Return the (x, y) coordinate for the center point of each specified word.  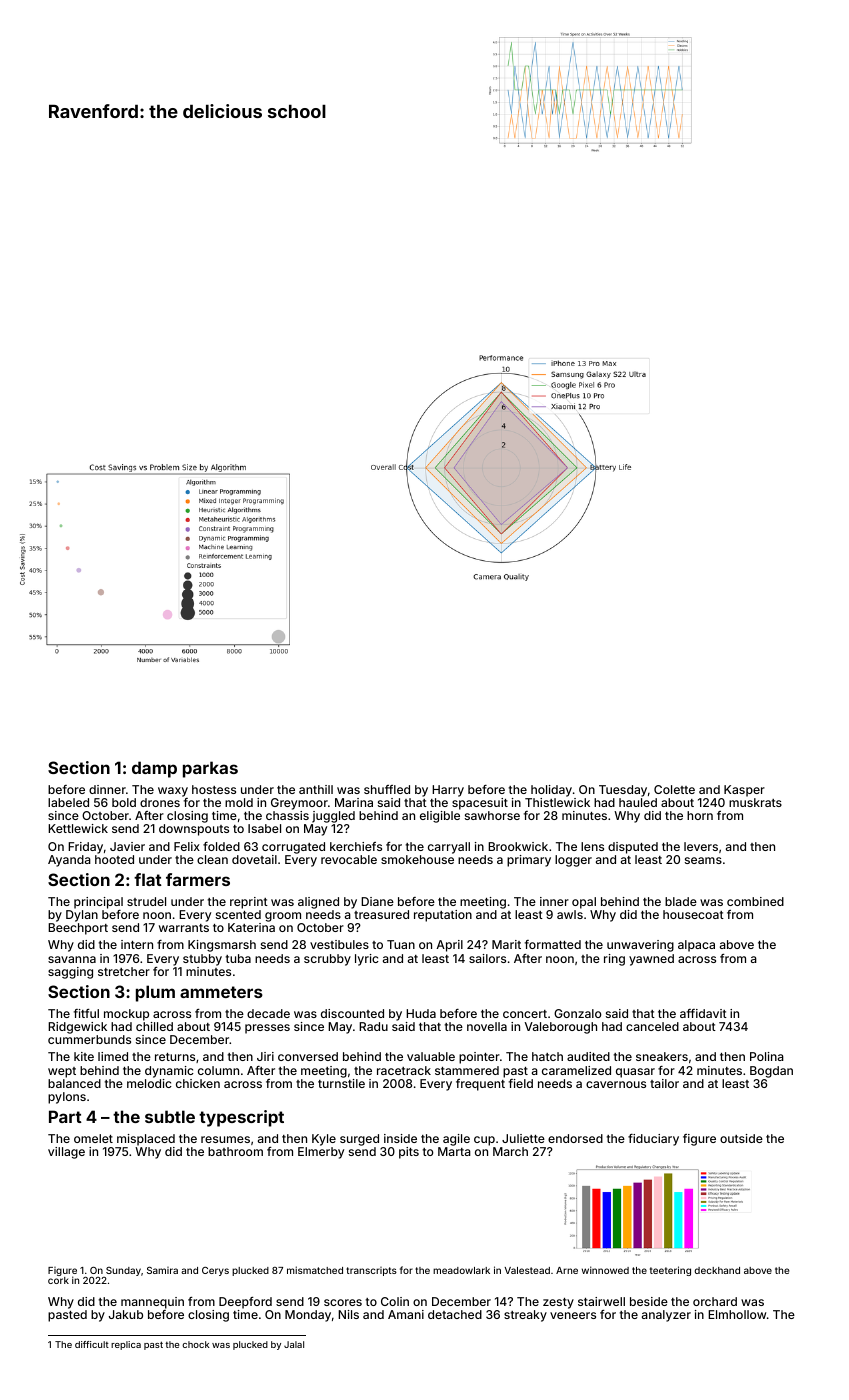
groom (283, 917)
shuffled (387, 789)
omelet (93, 1138)
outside (741, 1138)
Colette (674, 789)
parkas (210, 769)
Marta (454, 1151)
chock (196, 1344)
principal (98, 903)
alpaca (696, 946)
